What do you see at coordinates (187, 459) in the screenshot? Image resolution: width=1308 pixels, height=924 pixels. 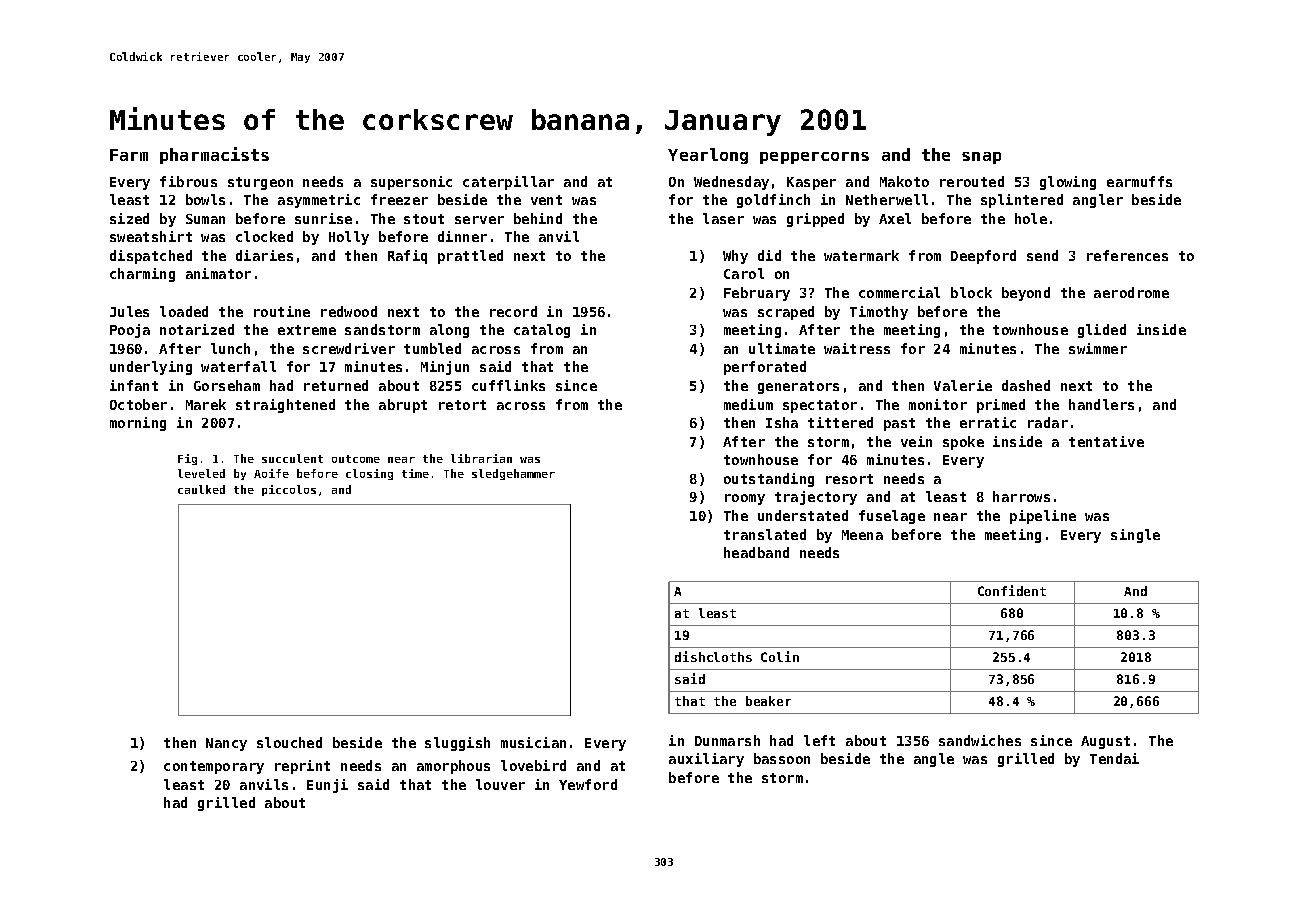 I see `Fig` at bounding box center [187, 459].
